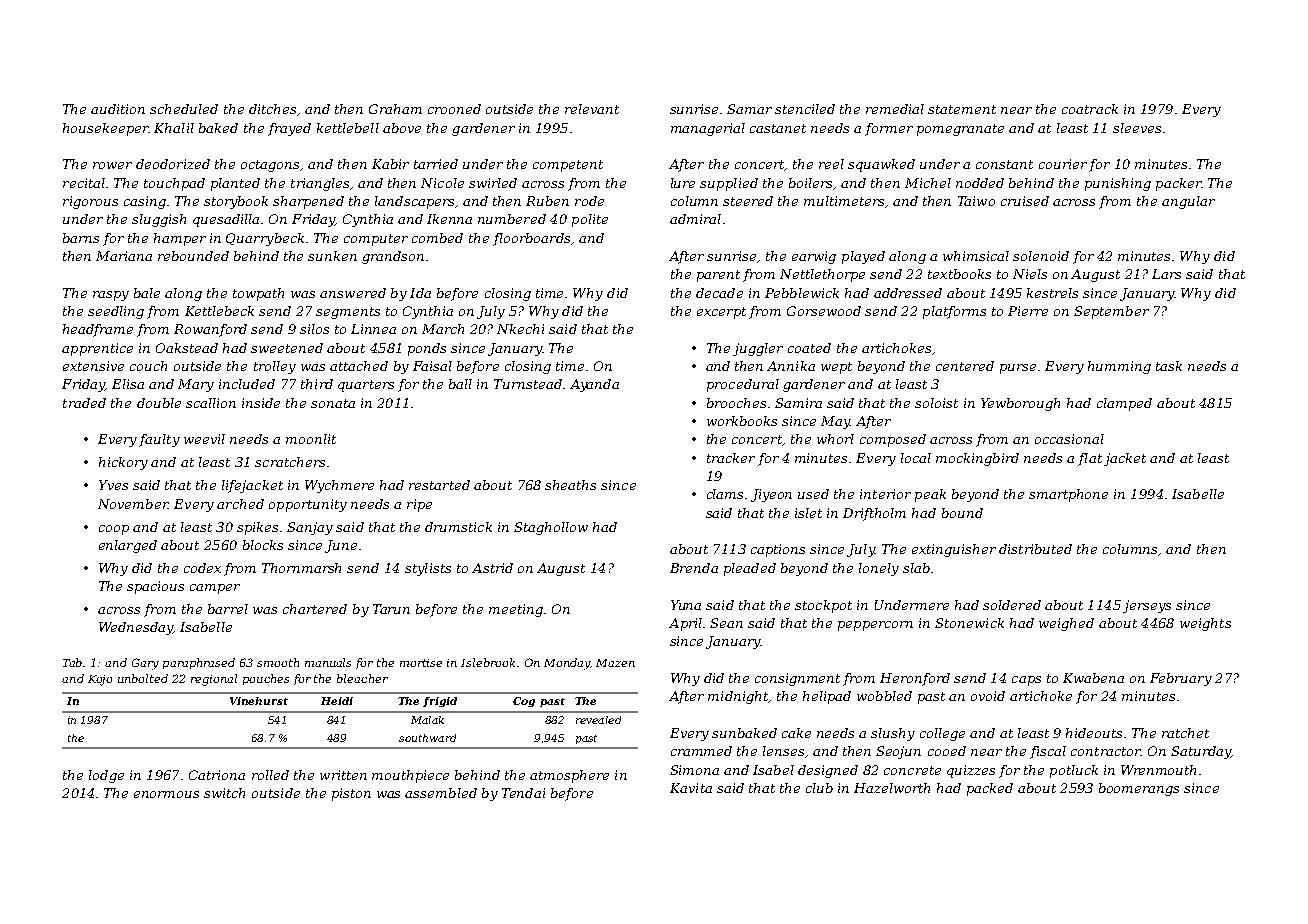 Image resolution: width=1308 pixels, height=924 pixels. I want to click on rower, so click(112, 165).
